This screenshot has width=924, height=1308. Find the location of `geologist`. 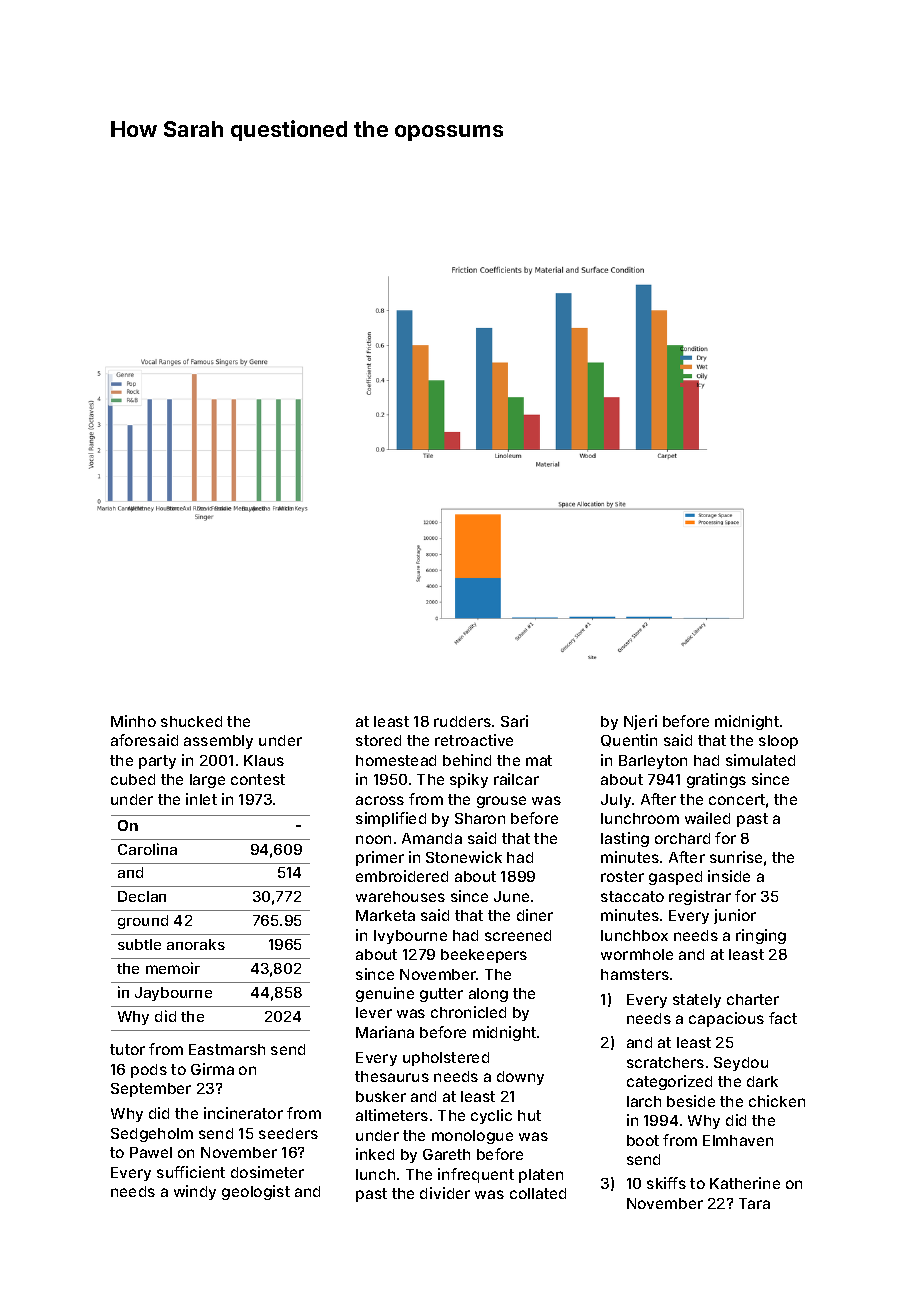

geologist is located at coordinates (256, 1192).
